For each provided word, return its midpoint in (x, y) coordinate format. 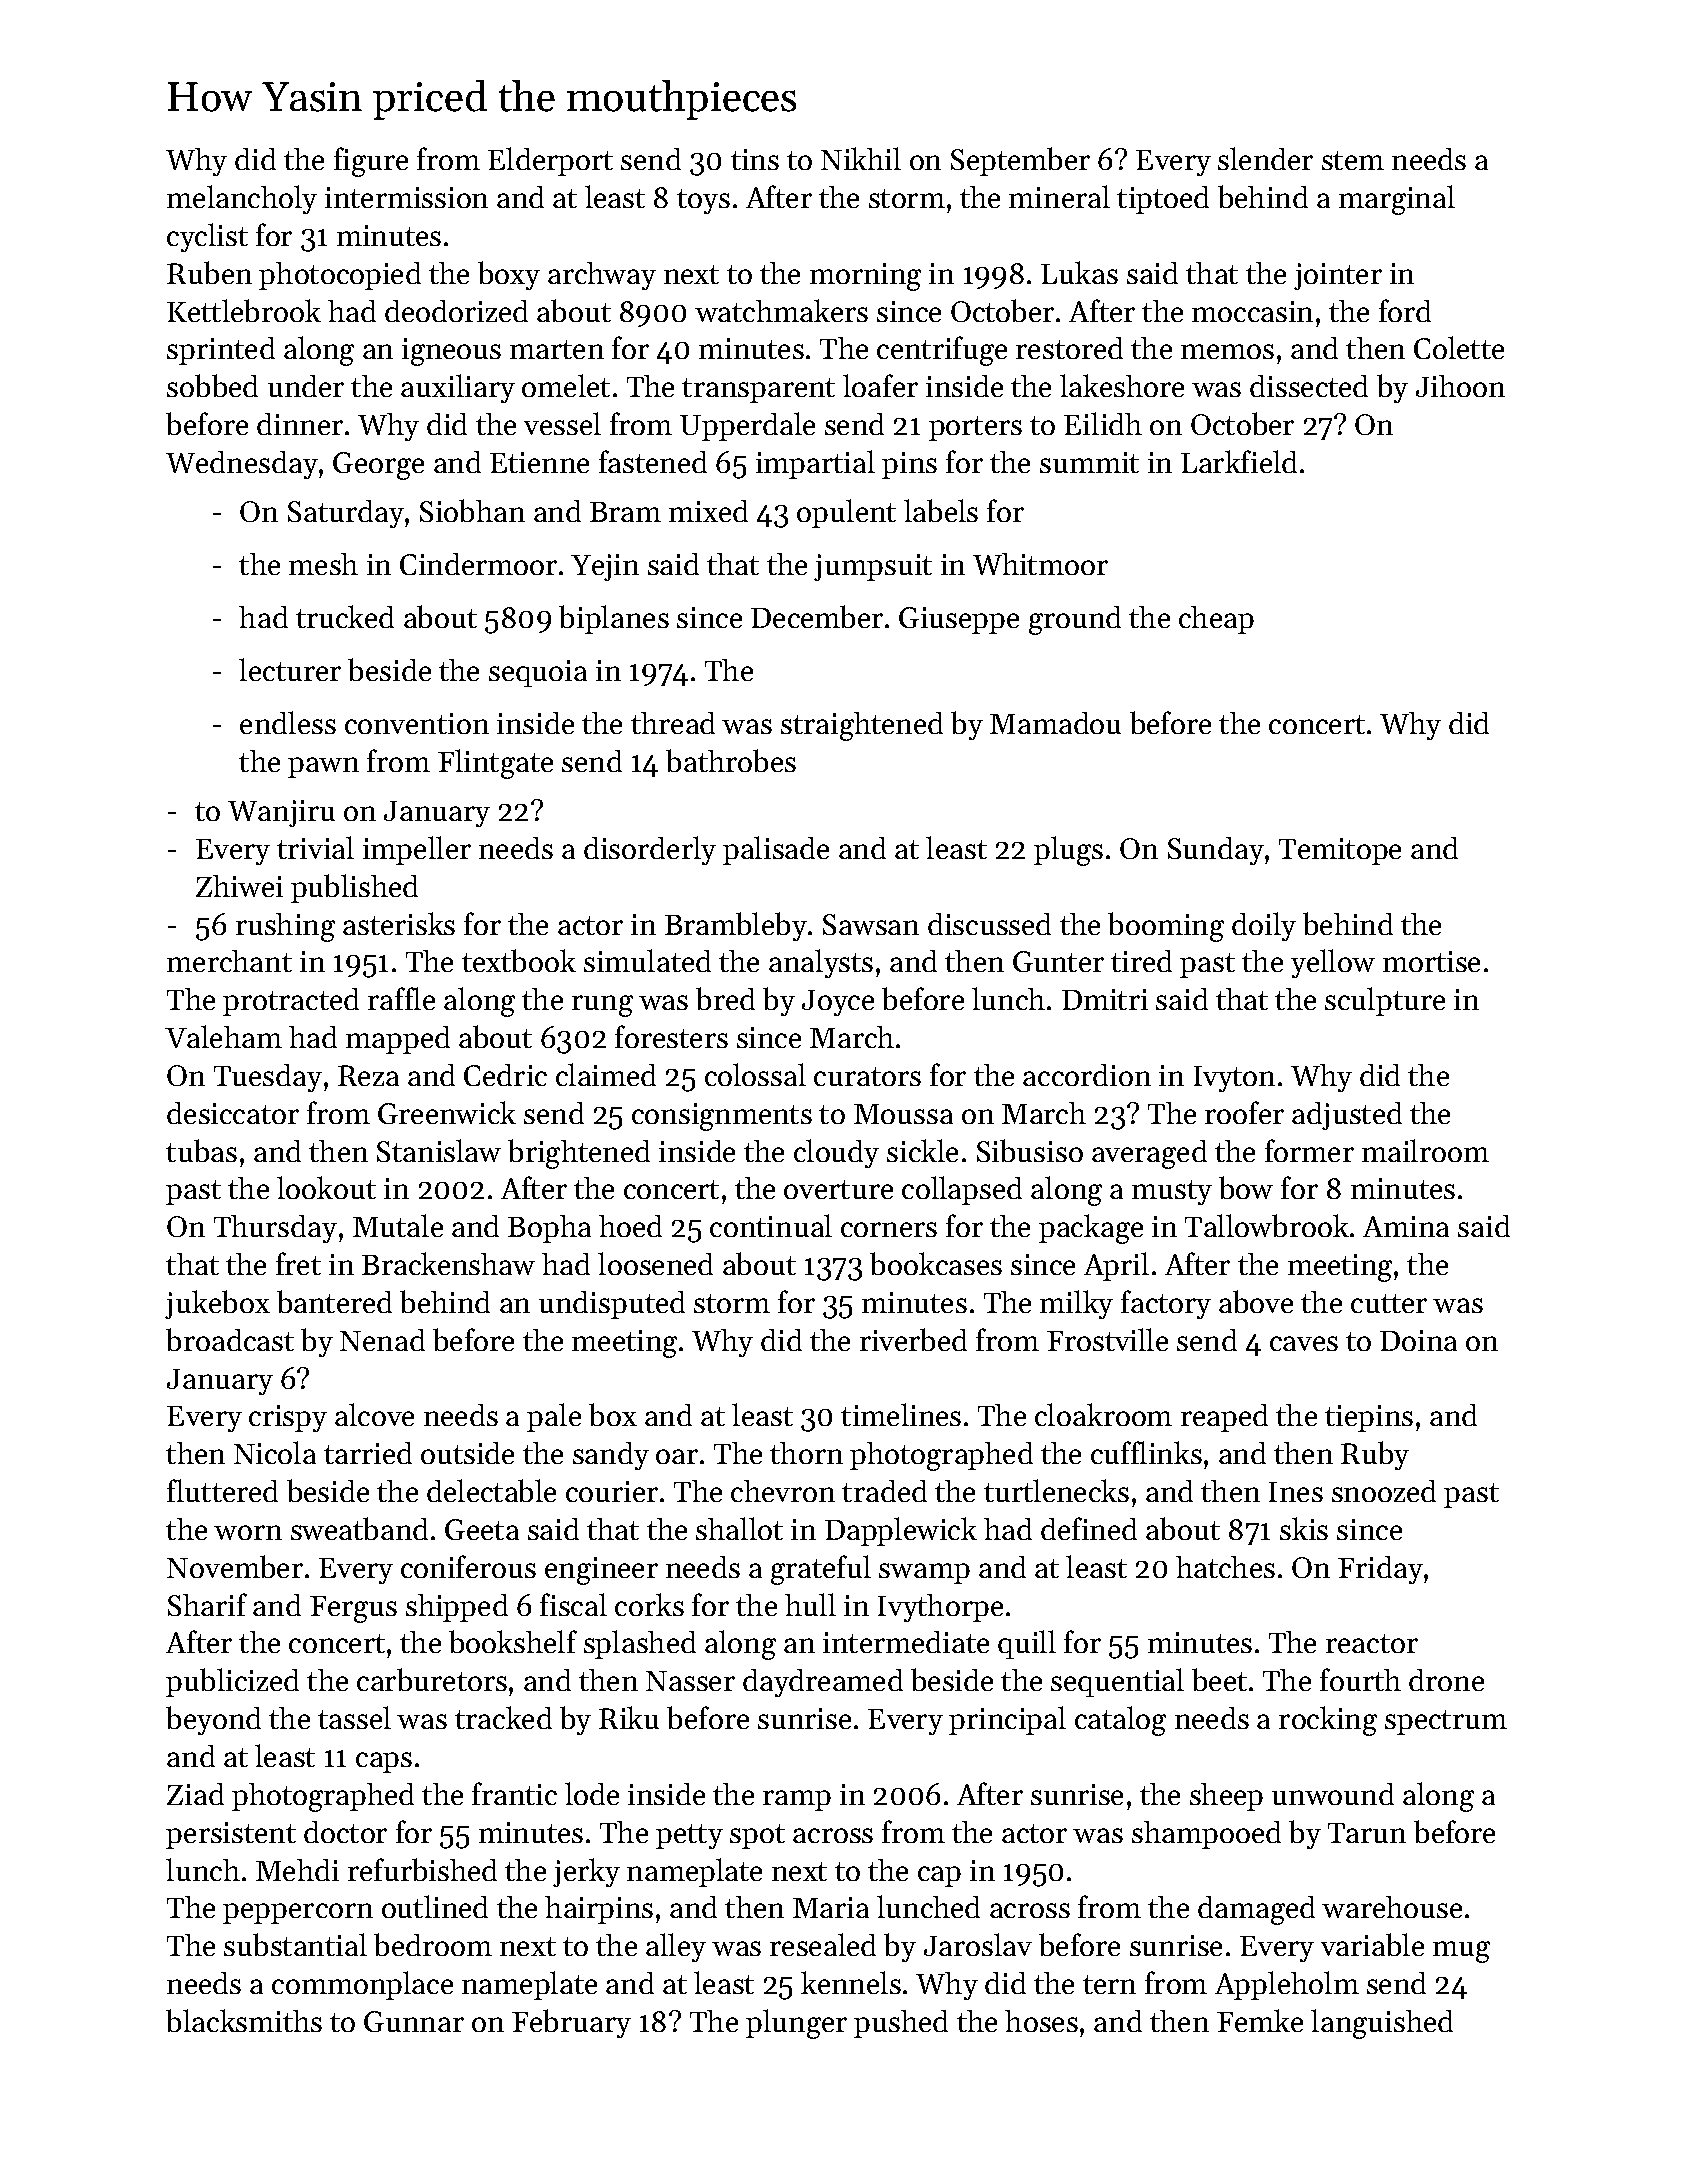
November (235, 1566)
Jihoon (1460, 386)
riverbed (913, 1339)
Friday (1380, 1570)
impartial (815, 464)
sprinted (221, 351)
